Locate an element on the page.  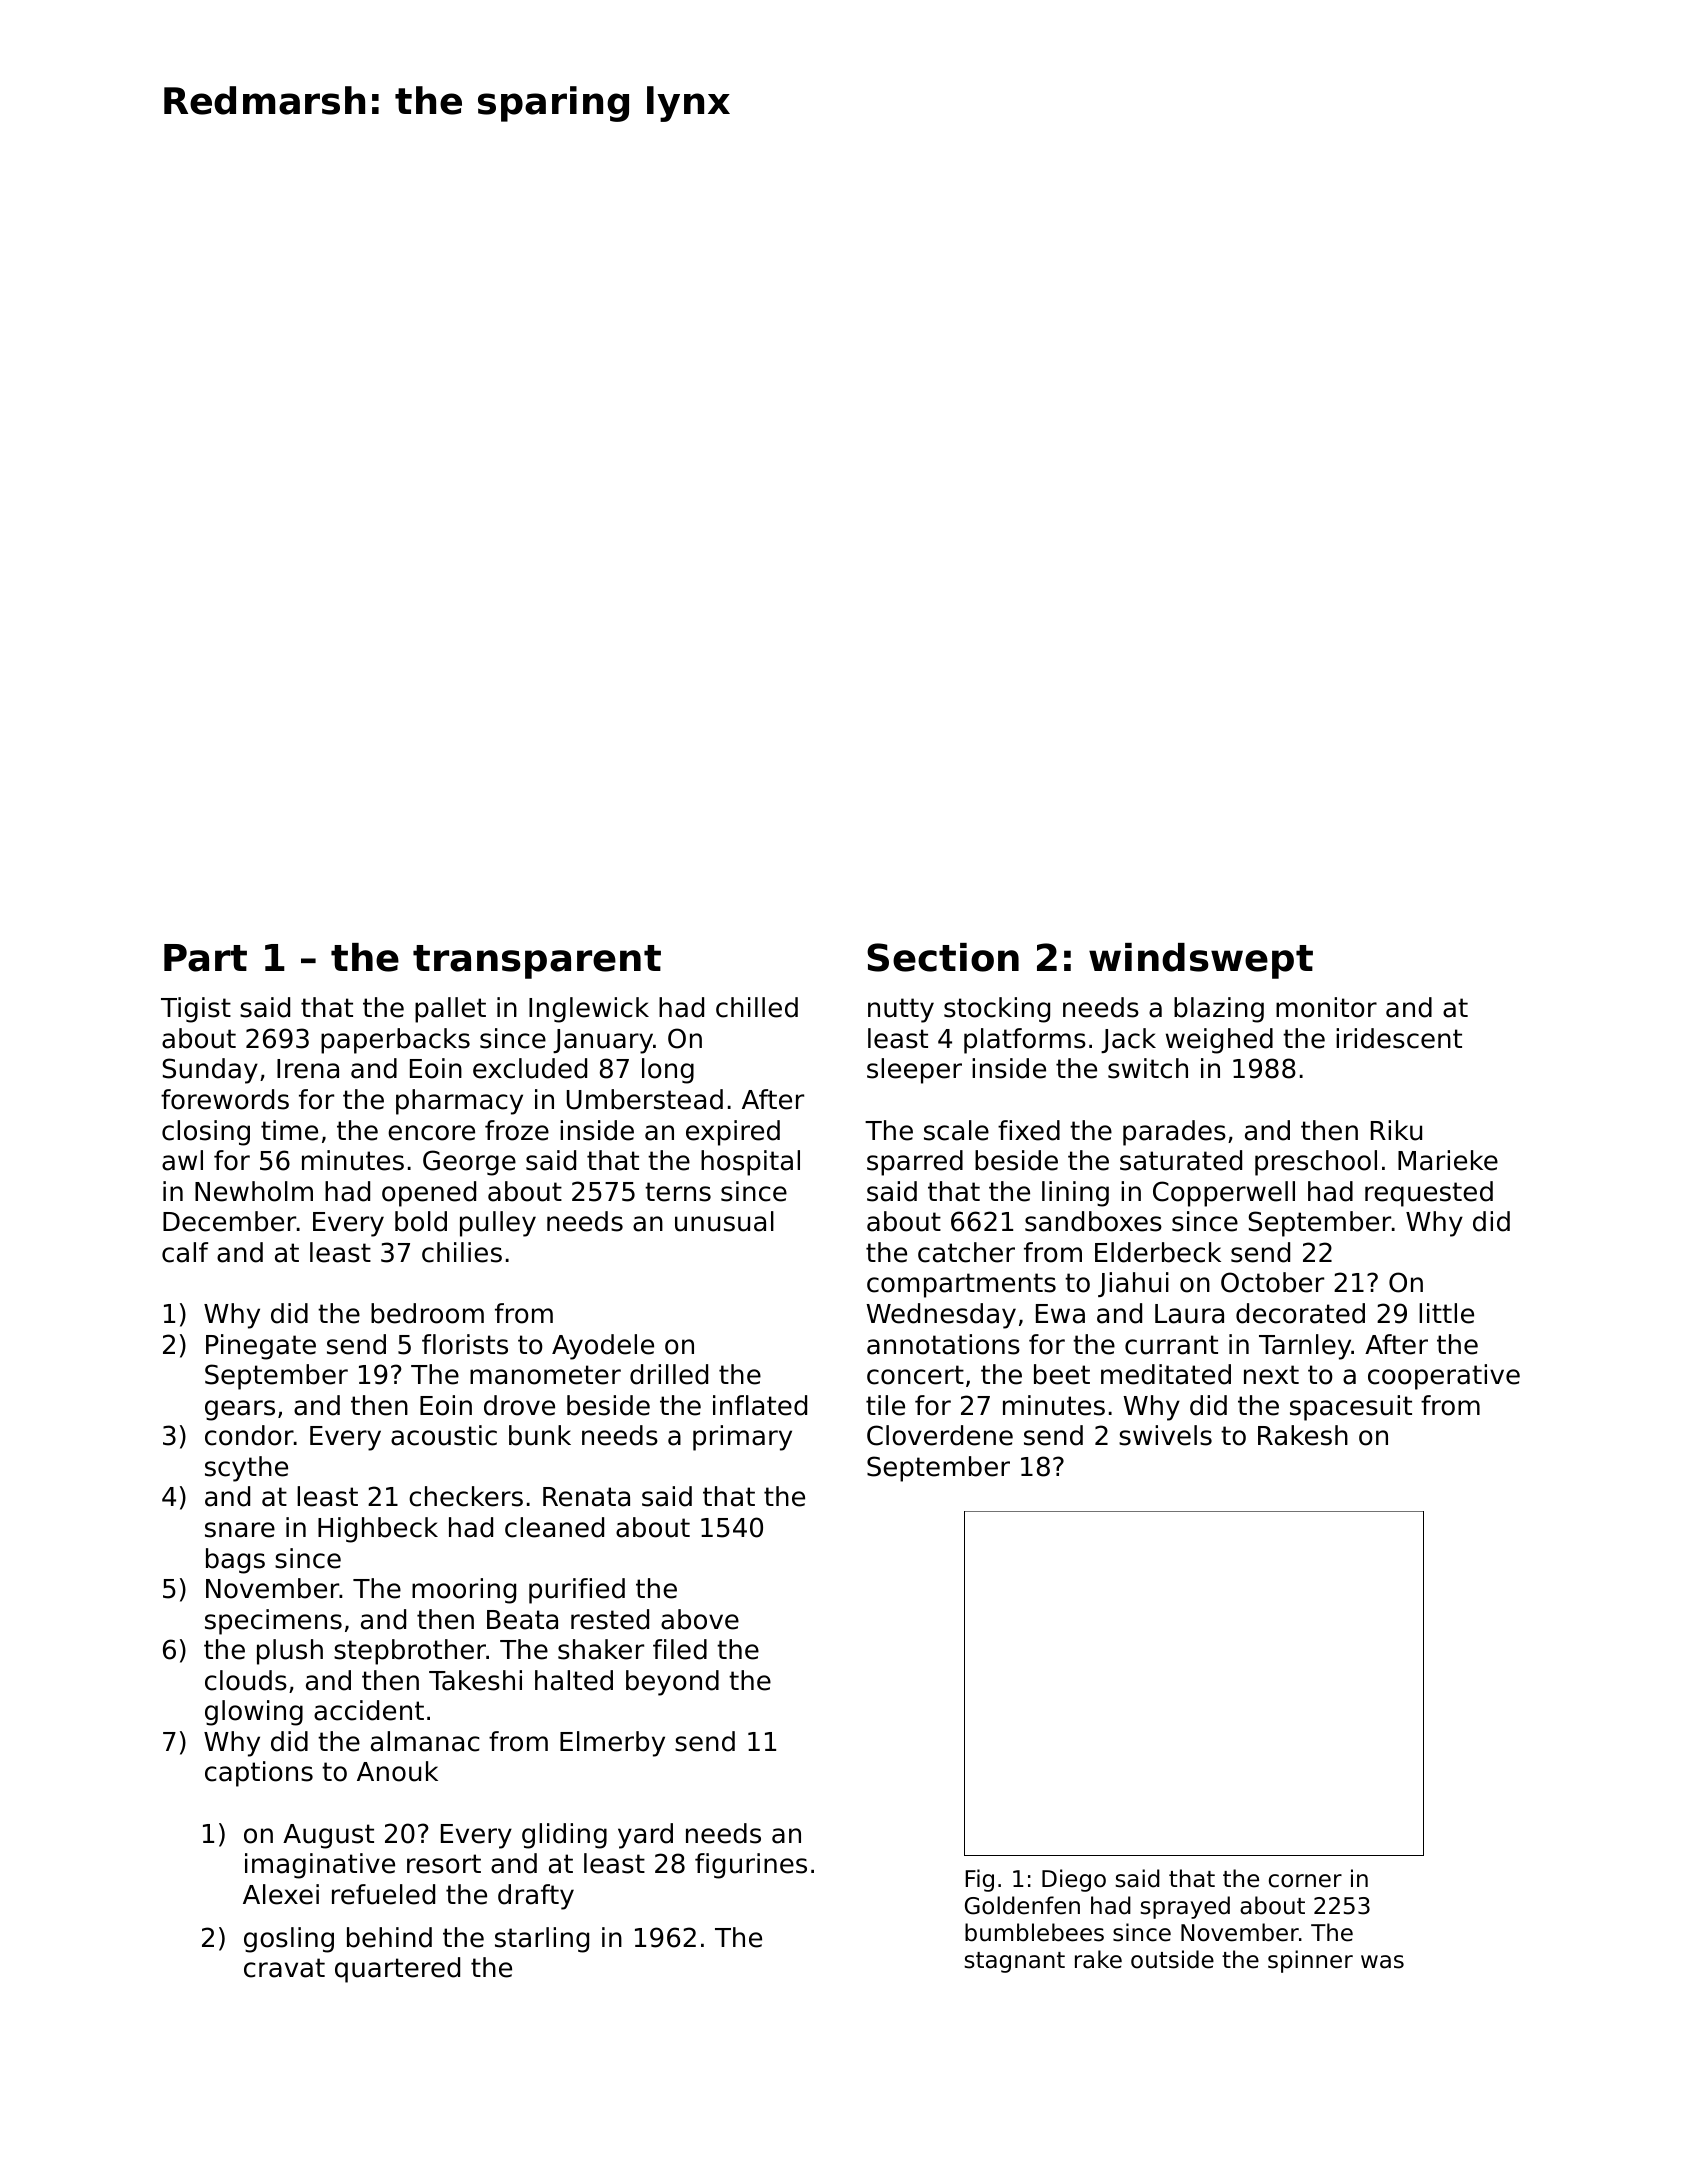
spacesuit is located at coordinates (1351, 1408).
